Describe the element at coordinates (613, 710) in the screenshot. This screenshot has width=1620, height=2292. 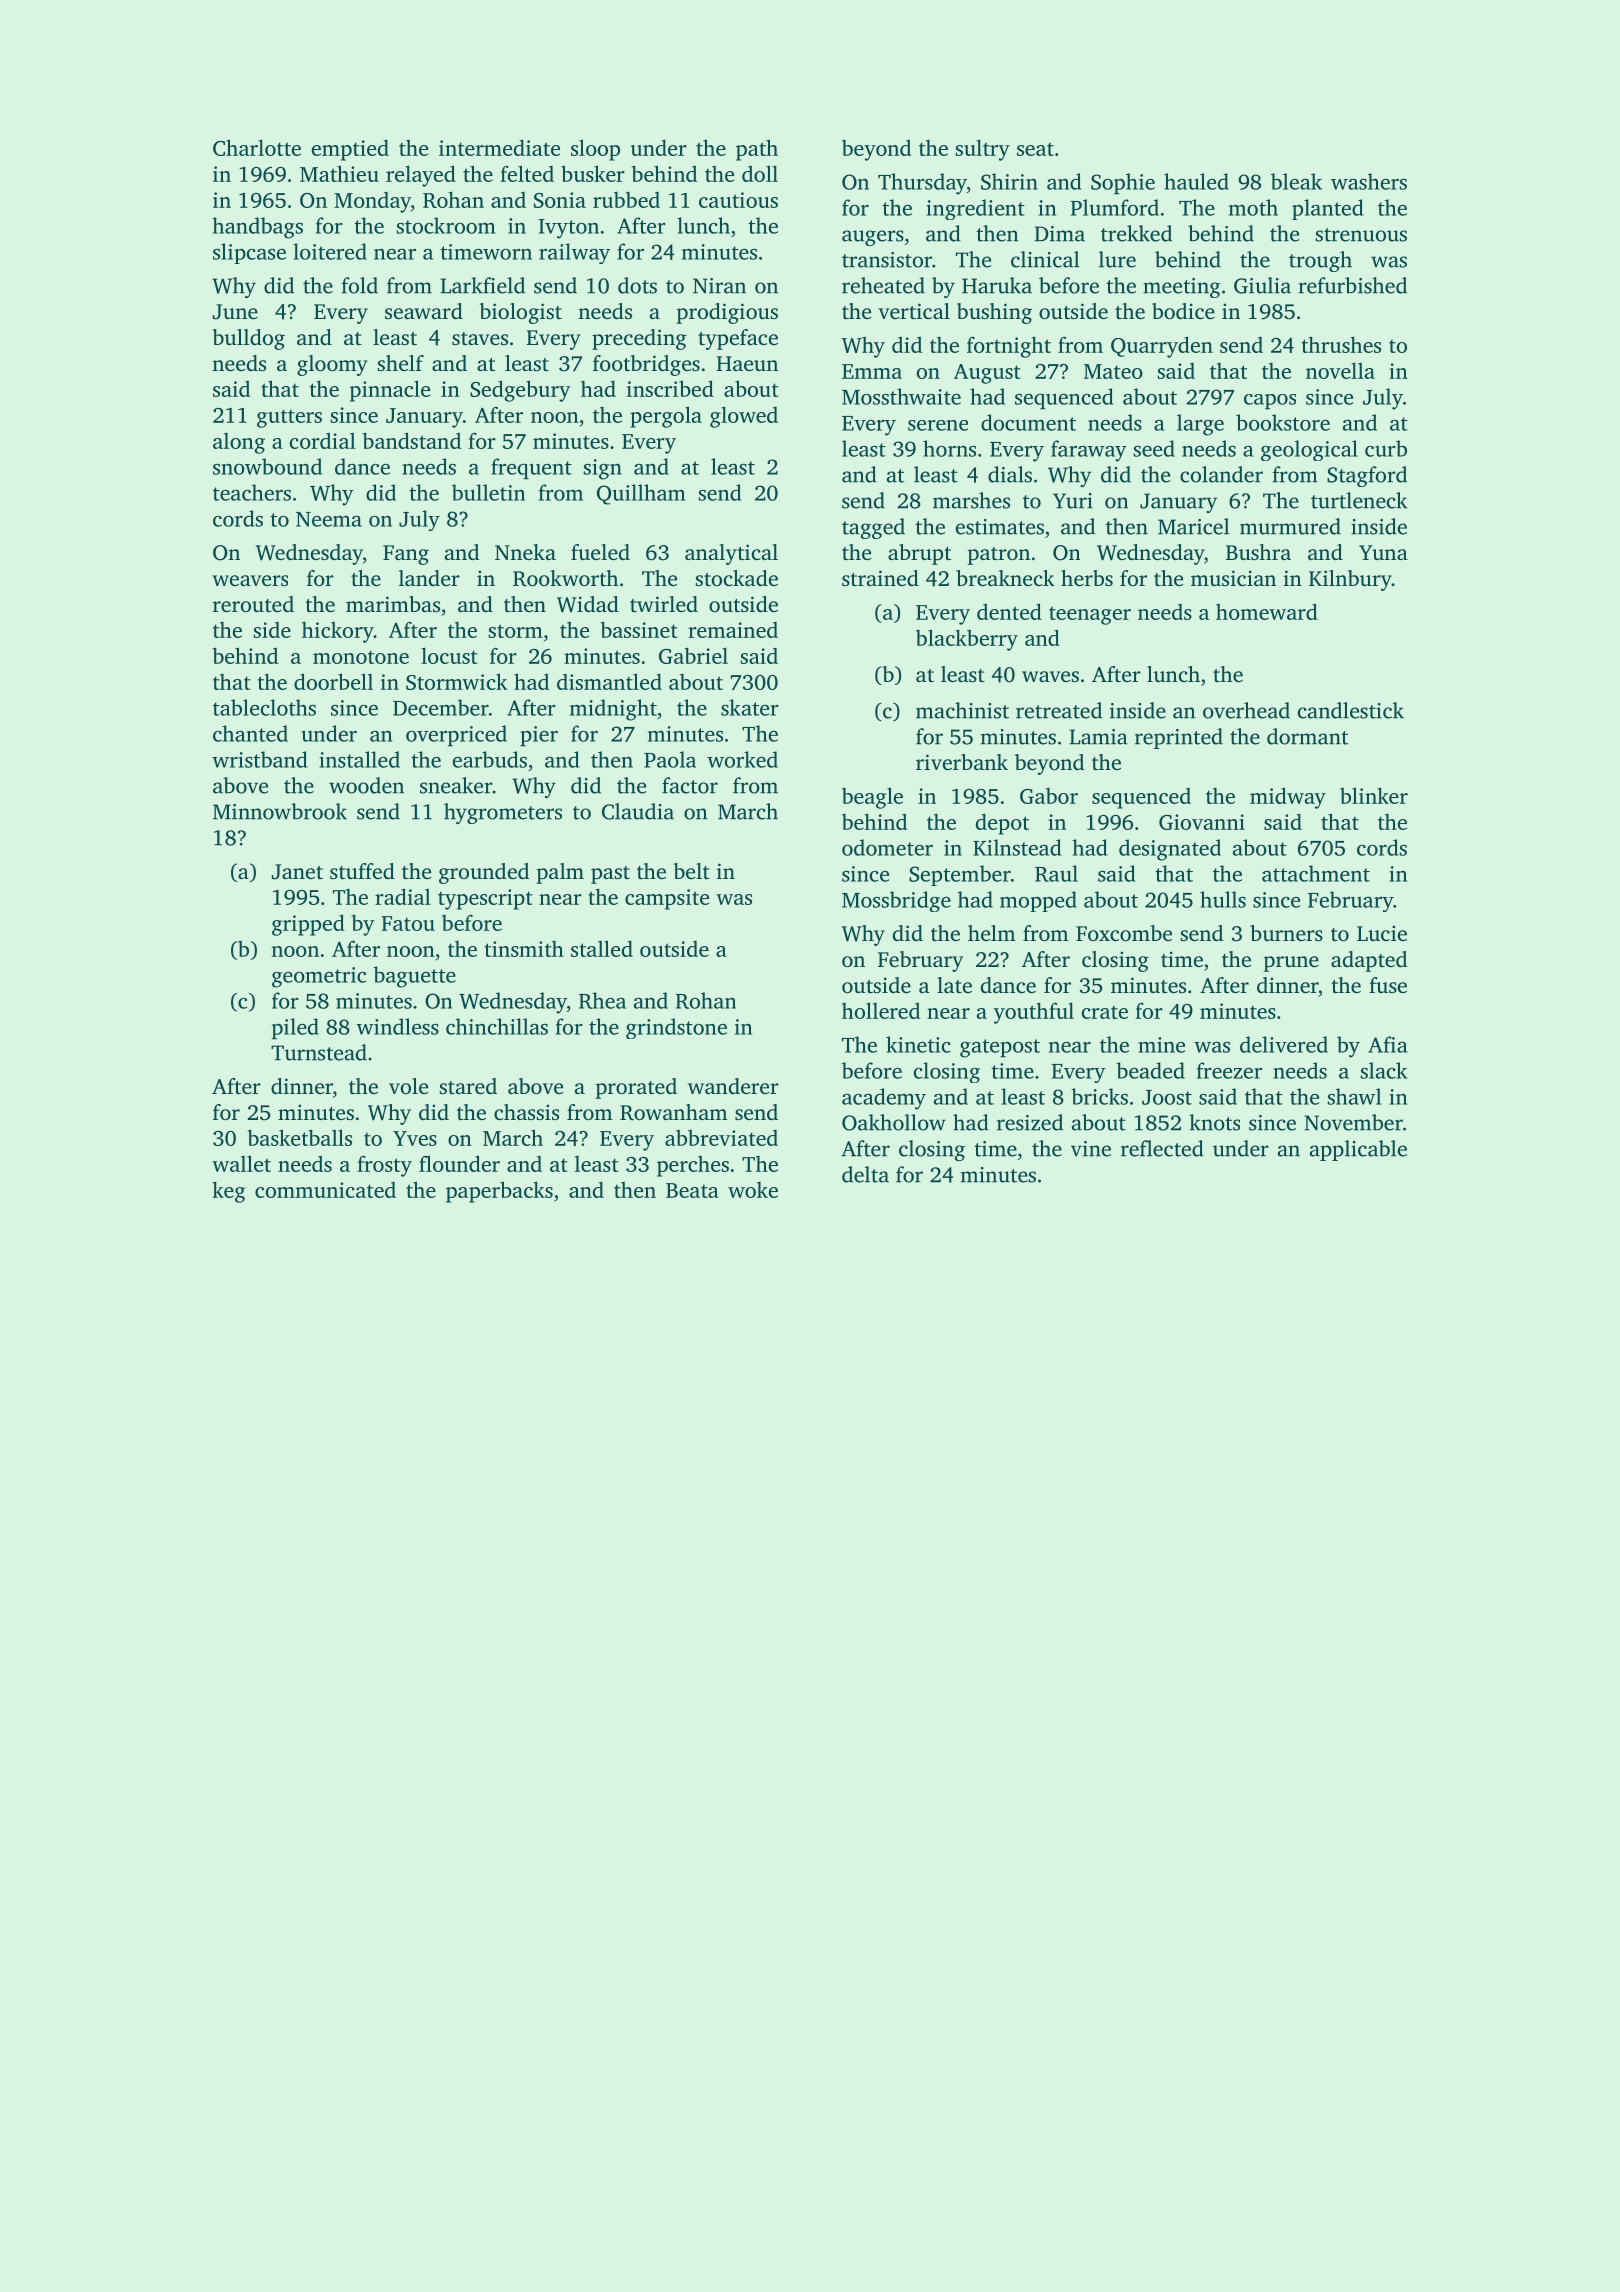
I see `midnight` at that location.
